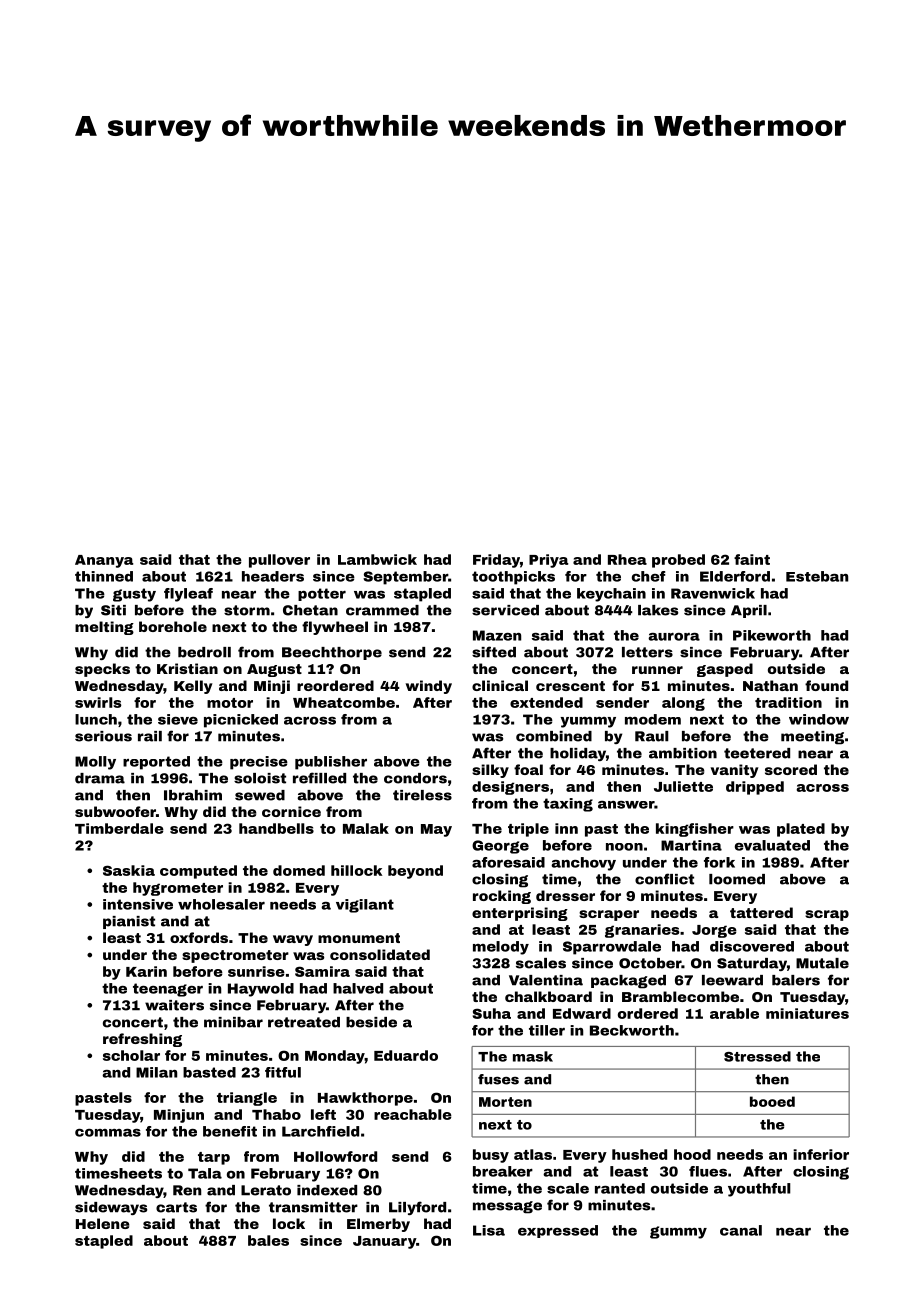 The image size is (924, 1308). What do you see at coordinates (168, 990) in the document?
I see `teenager` at bounding box center [168, 990].
